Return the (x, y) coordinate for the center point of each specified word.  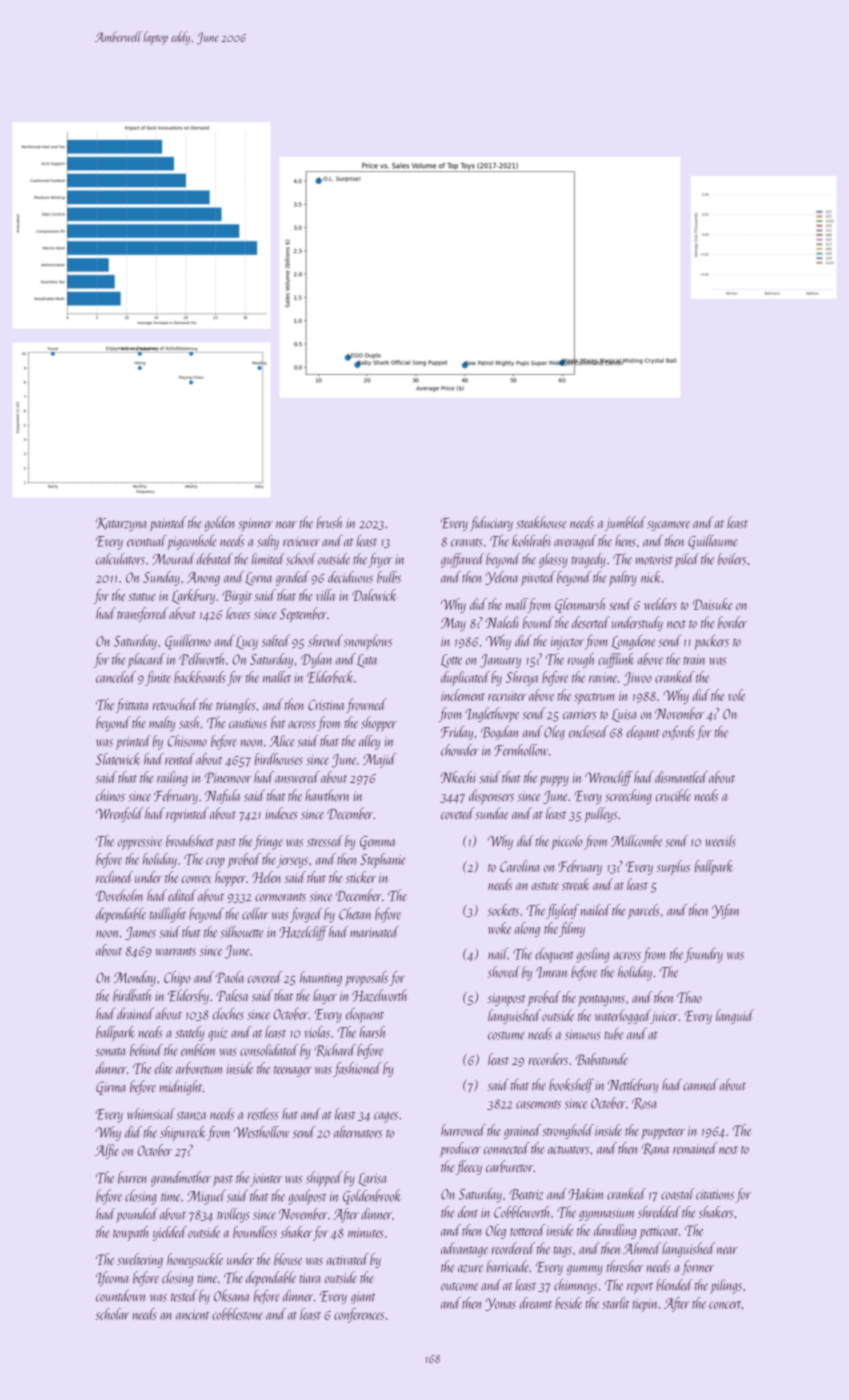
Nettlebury (633, 1085)
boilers (732, 559)
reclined (114, 877)
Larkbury (193, 596)
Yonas (500, 1304)
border (732, 622)
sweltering (140, 1260)
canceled (116, 677)
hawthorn (327, 795)
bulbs (389, 577)
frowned (366, 705)
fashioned (357, 1069)
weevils (720, 841)
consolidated (269, 1050)
